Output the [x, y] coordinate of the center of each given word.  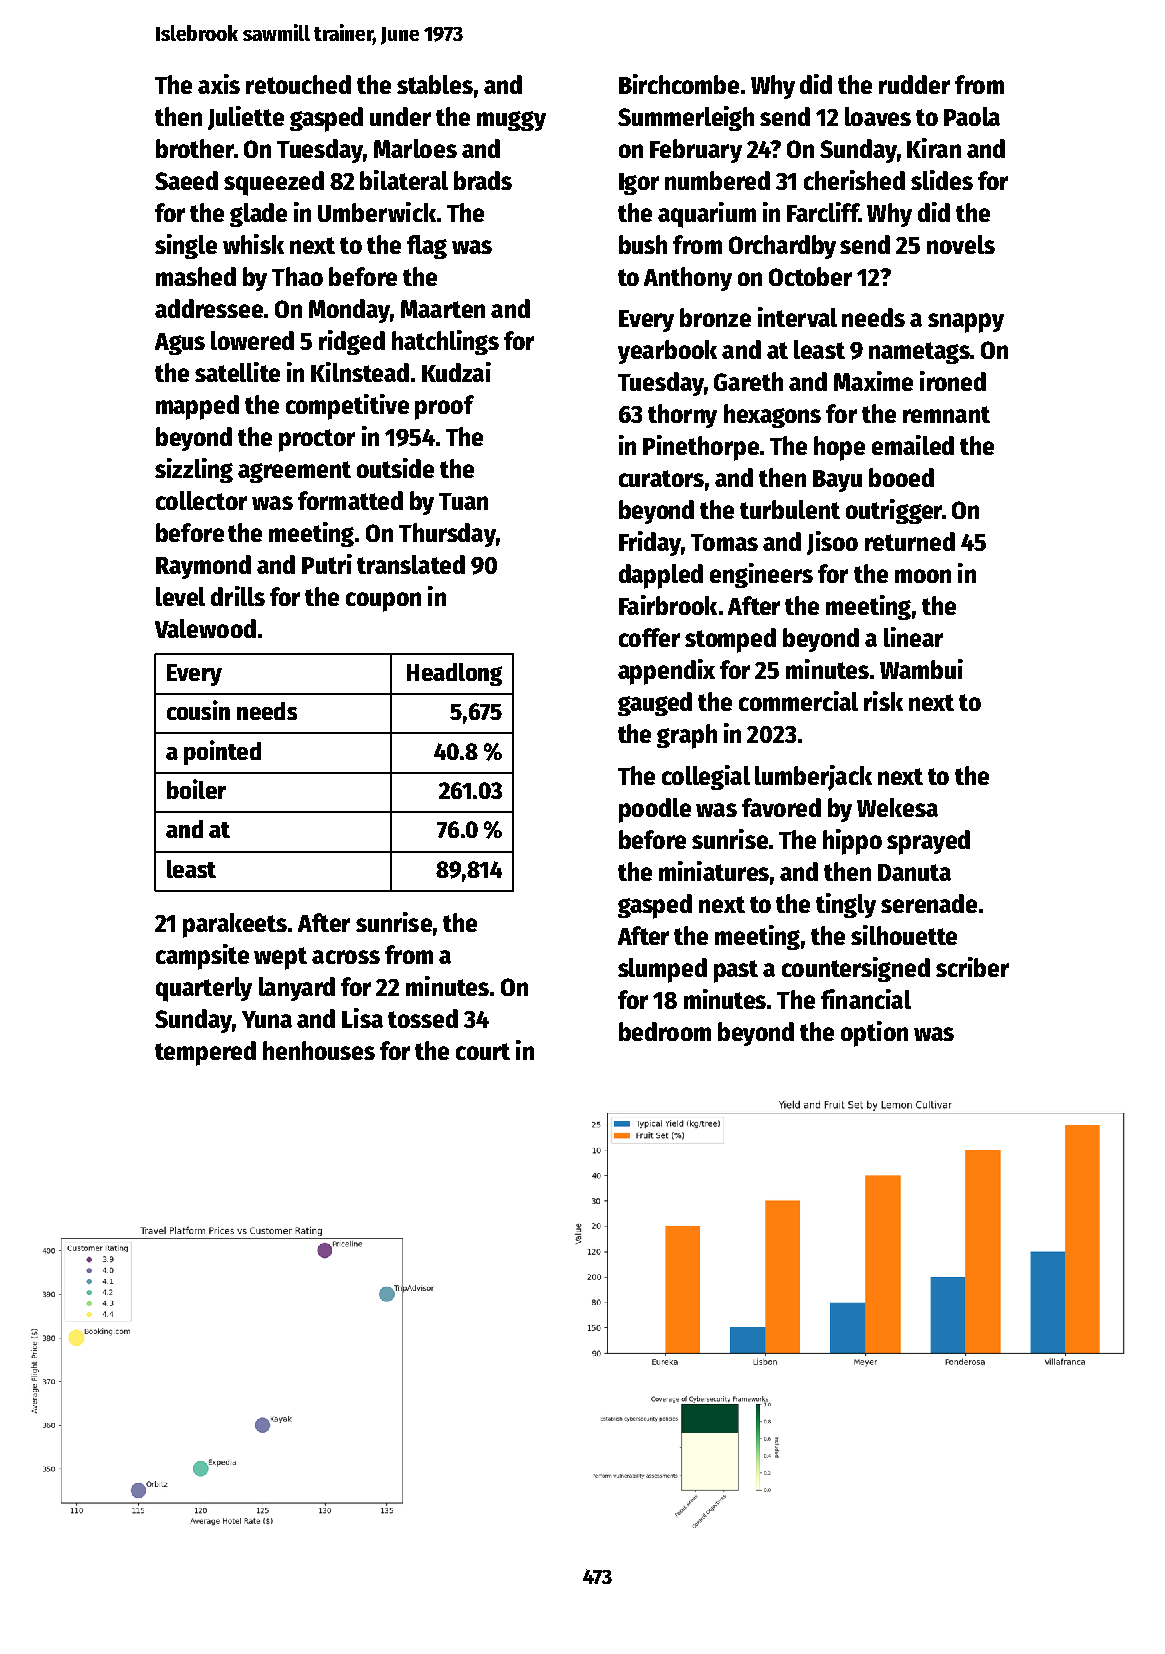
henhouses [319, 1050]
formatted [350, 500]
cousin [198, 710]
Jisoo [832, 543]
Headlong [454, 674]
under [400, 116]
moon [923, 576]
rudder [914, 84]
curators [661, 478]
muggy [511, 121]
